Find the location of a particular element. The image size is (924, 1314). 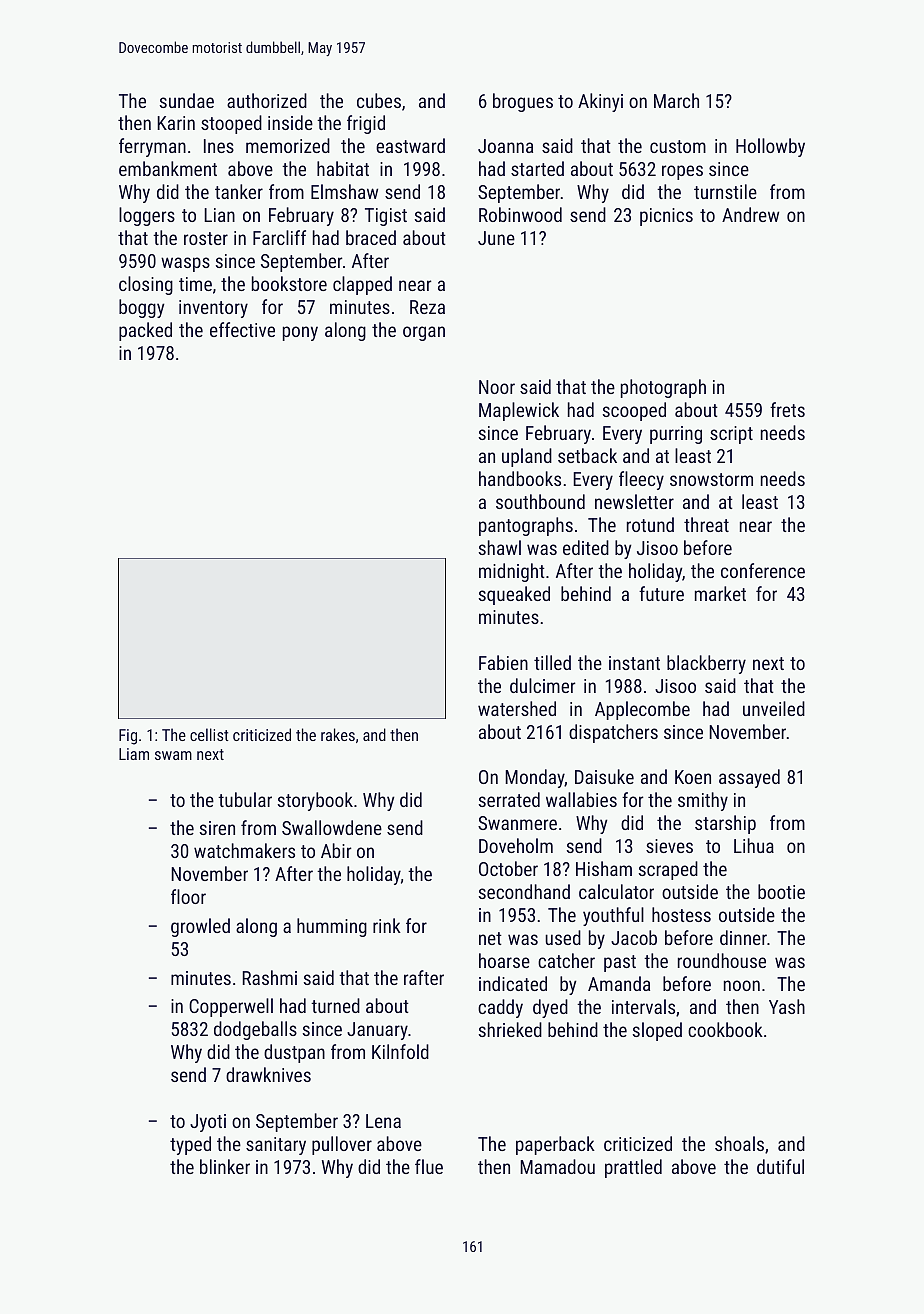

Lihua is located at coordinates (754, 845).
